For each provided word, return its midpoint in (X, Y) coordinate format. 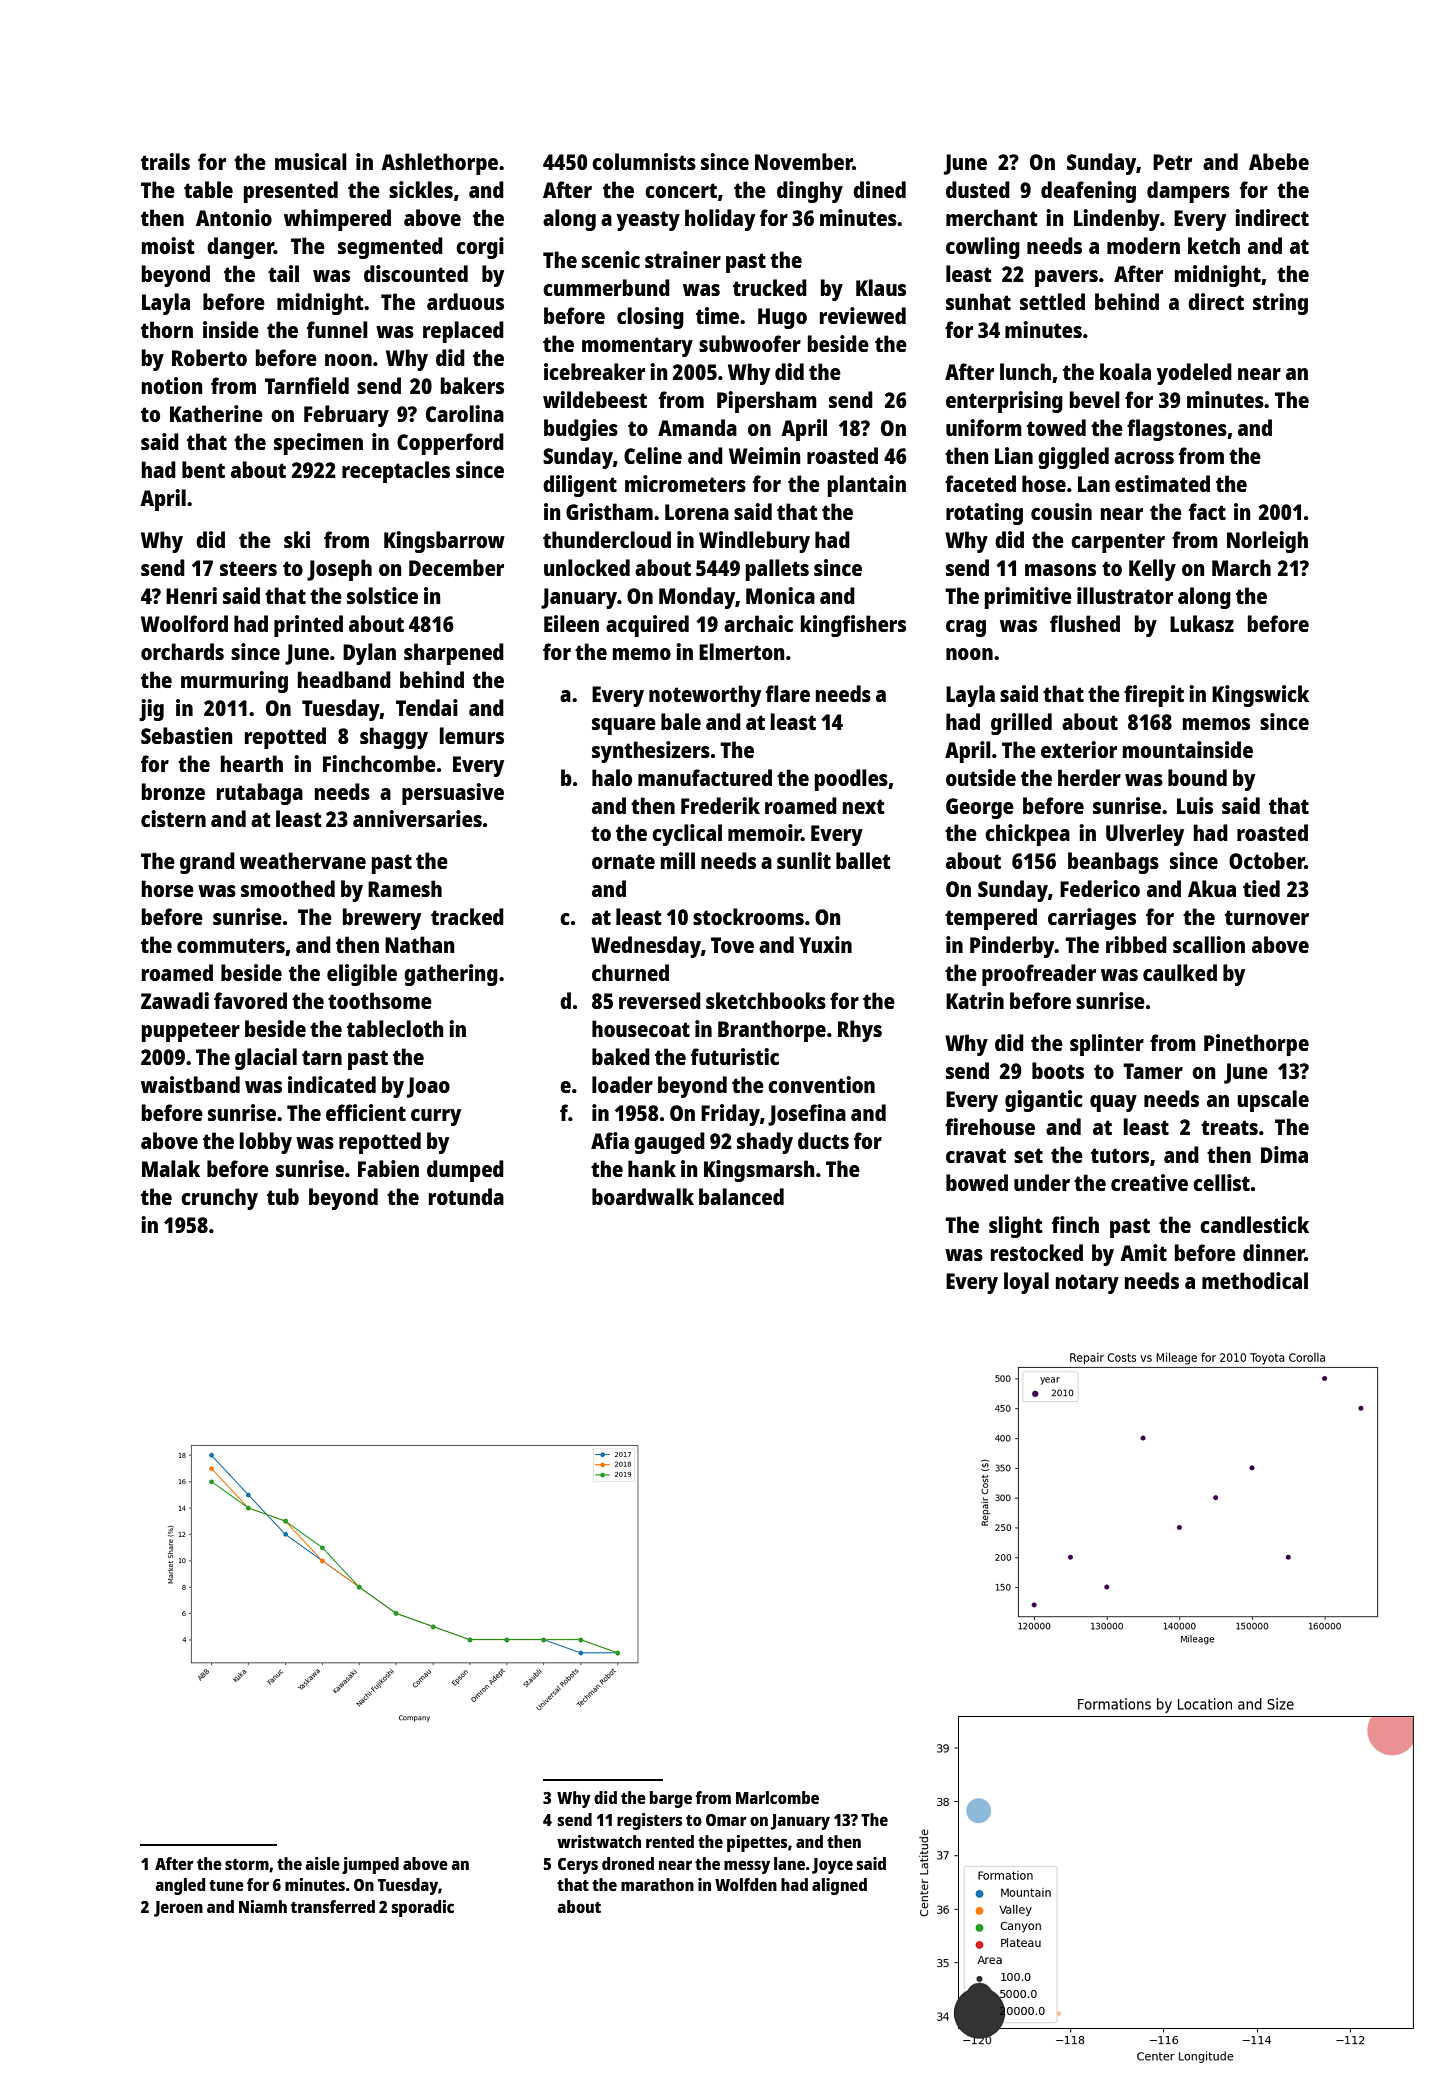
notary (1087, 1284)
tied (1261, 888)
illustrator (1125, 595)
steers (248, 568)
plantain (867, 486)
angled (180, 1886)
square (624, 726)
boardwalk (643, 1196)
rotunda (466, 1196)
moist (168, 245)
